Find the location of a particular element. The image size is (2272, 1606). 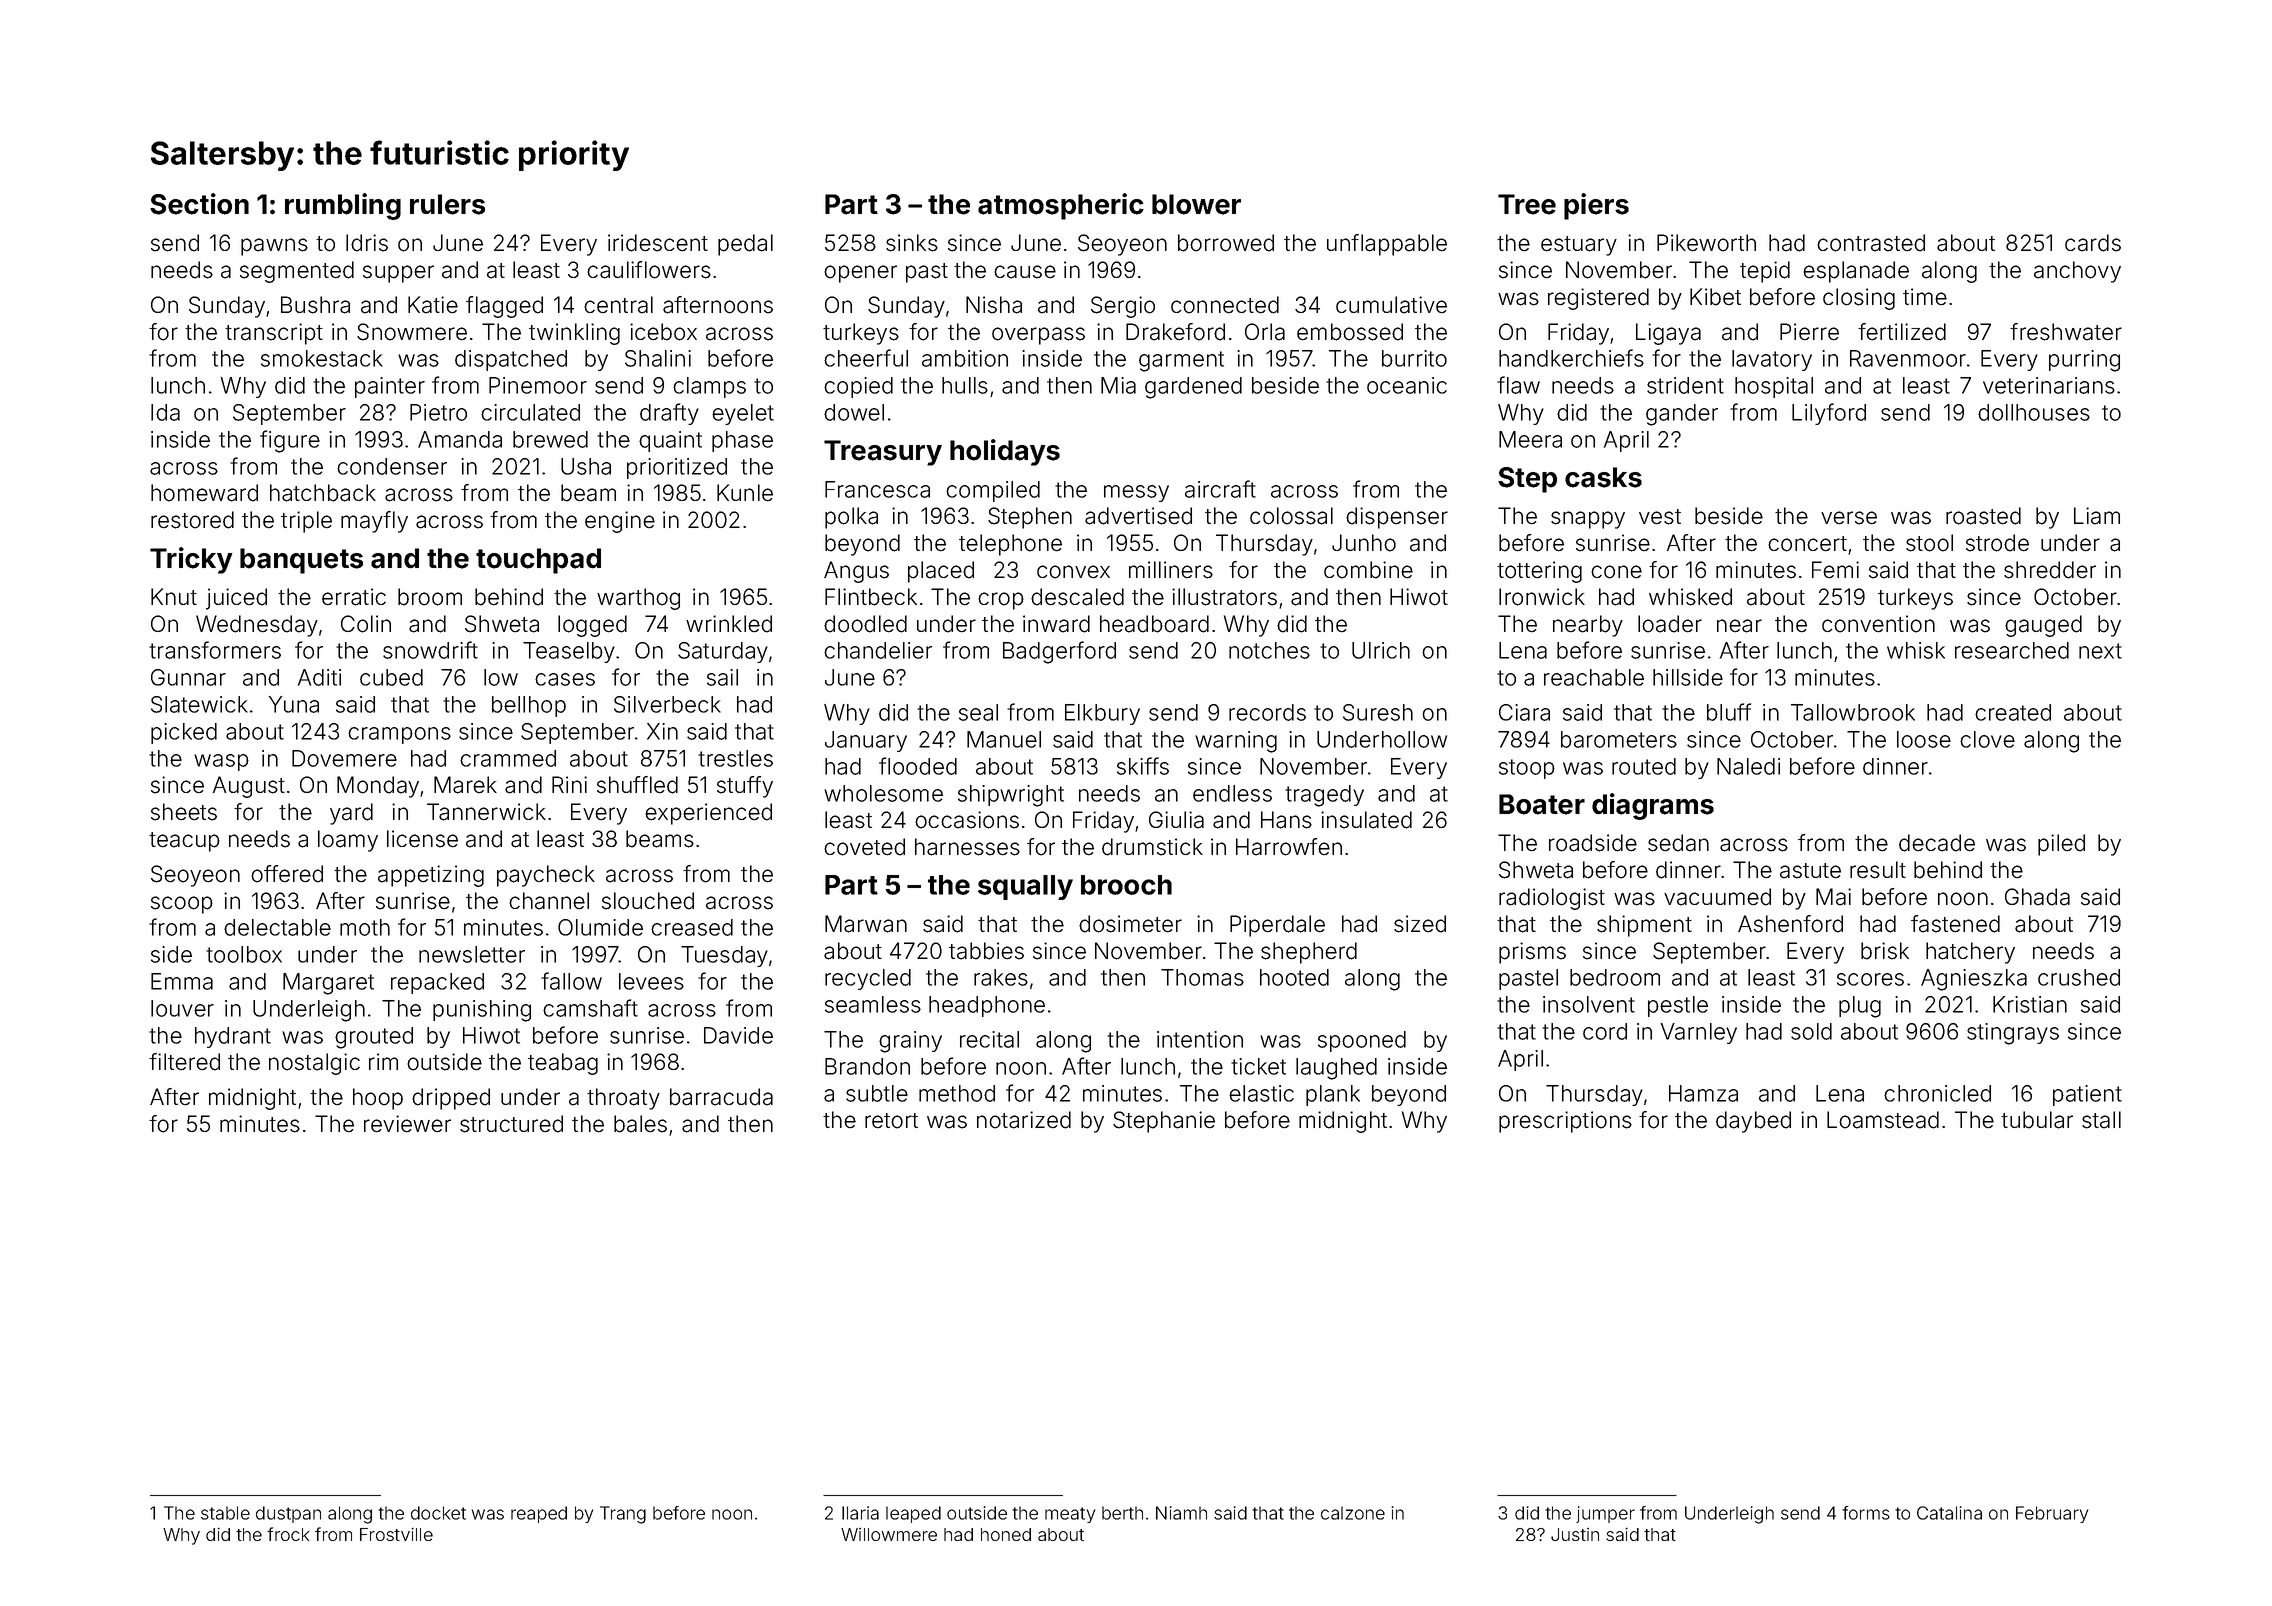

Monday is located at coordinates (378, 787).
